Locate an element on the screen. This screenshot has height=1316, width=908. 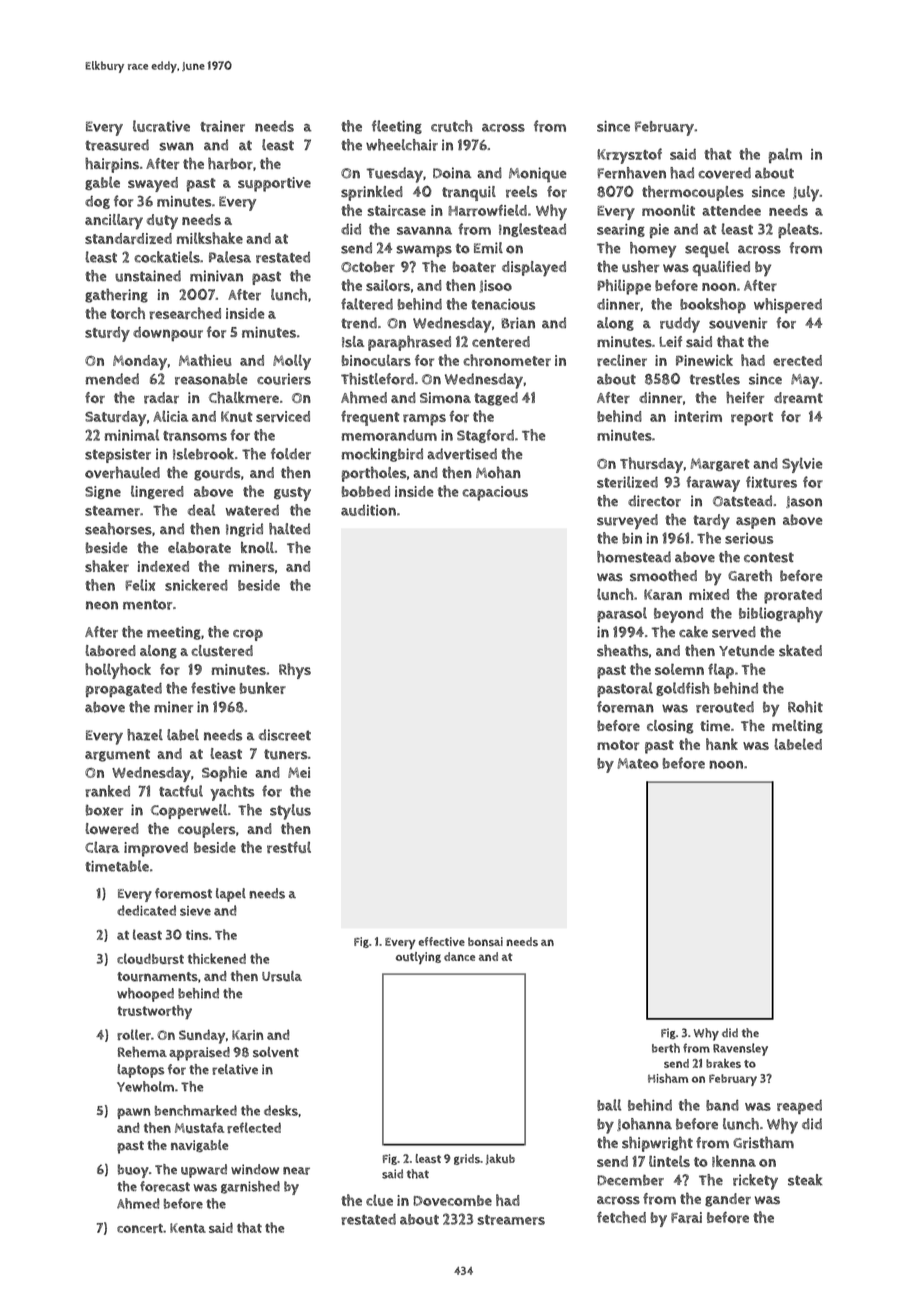
motor is located at coordinates (618, 745).
